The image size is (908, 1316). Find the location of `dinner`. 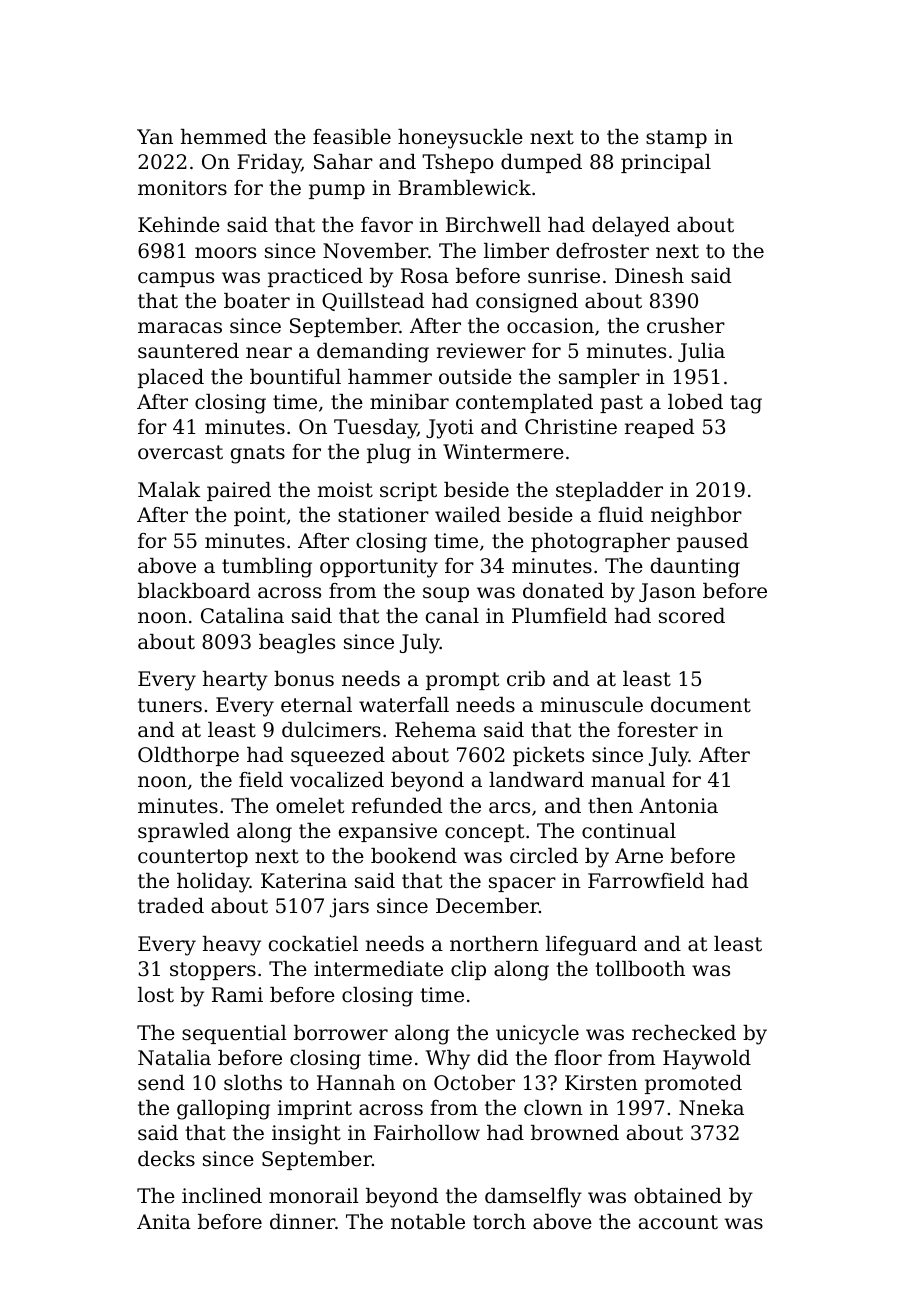

dinner is located at coordinates (302, 1222).
